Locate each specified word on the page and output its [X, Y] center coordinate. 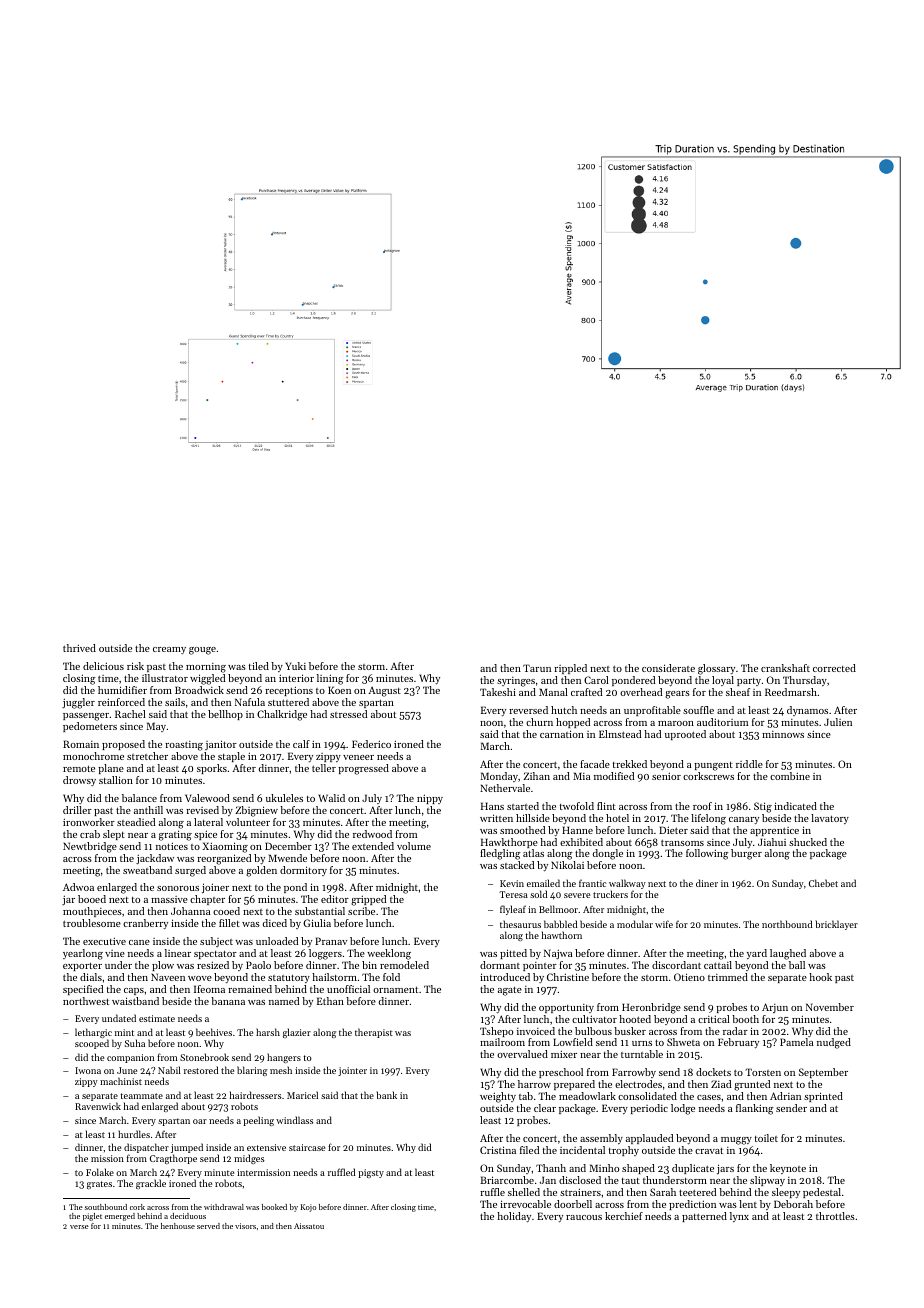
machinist [121, 1081]
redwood [372, 834]
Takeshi [498, 692]
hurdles [134, 1134]
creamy [169, 650]
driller [77, 810]
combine [790, 776]
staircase [307, 1147]
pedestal [822, 1193]
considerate [668, 668]
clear [545, 1108]
